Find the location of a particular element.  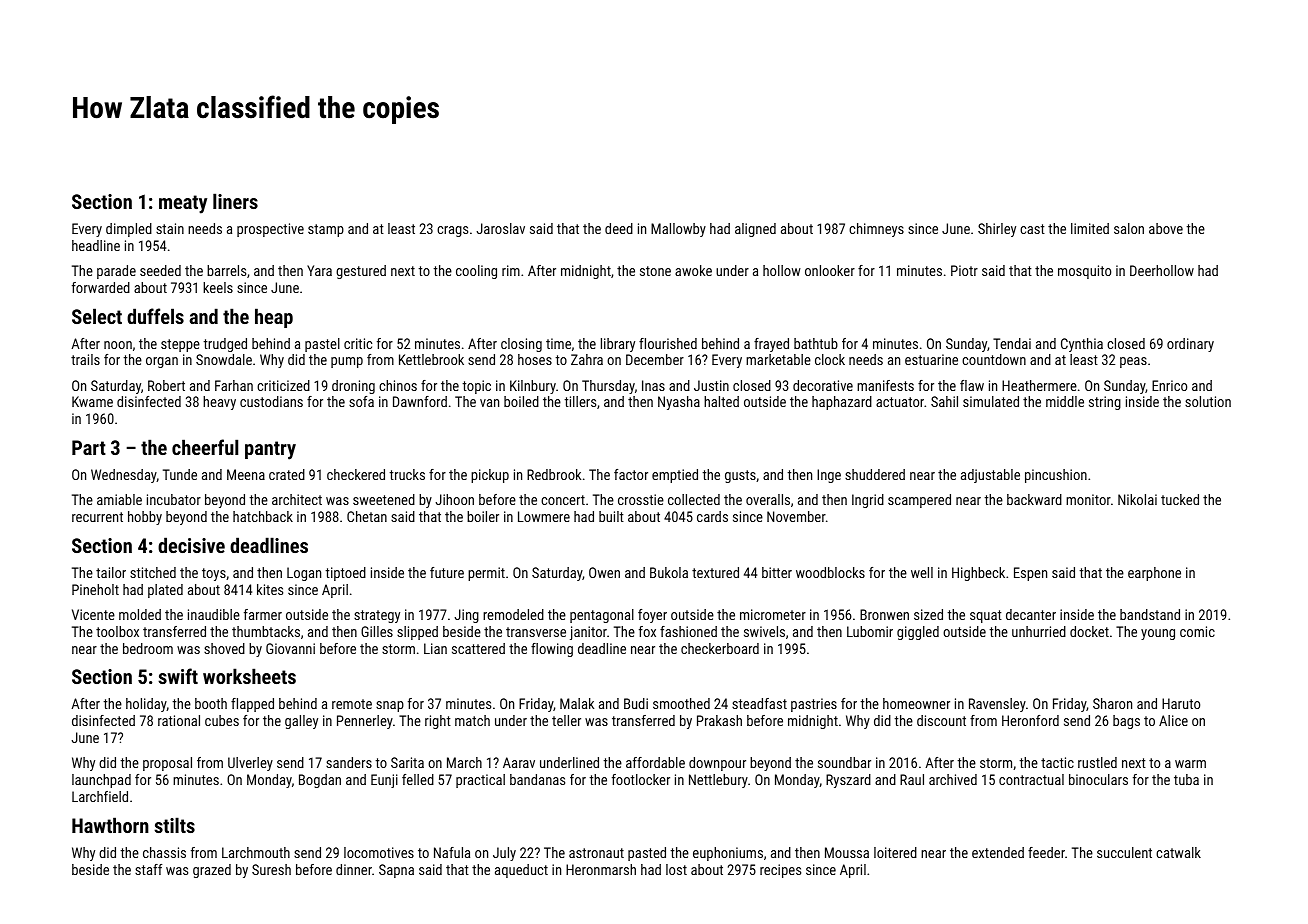

onlooker is located at coordinates (830, 270).
